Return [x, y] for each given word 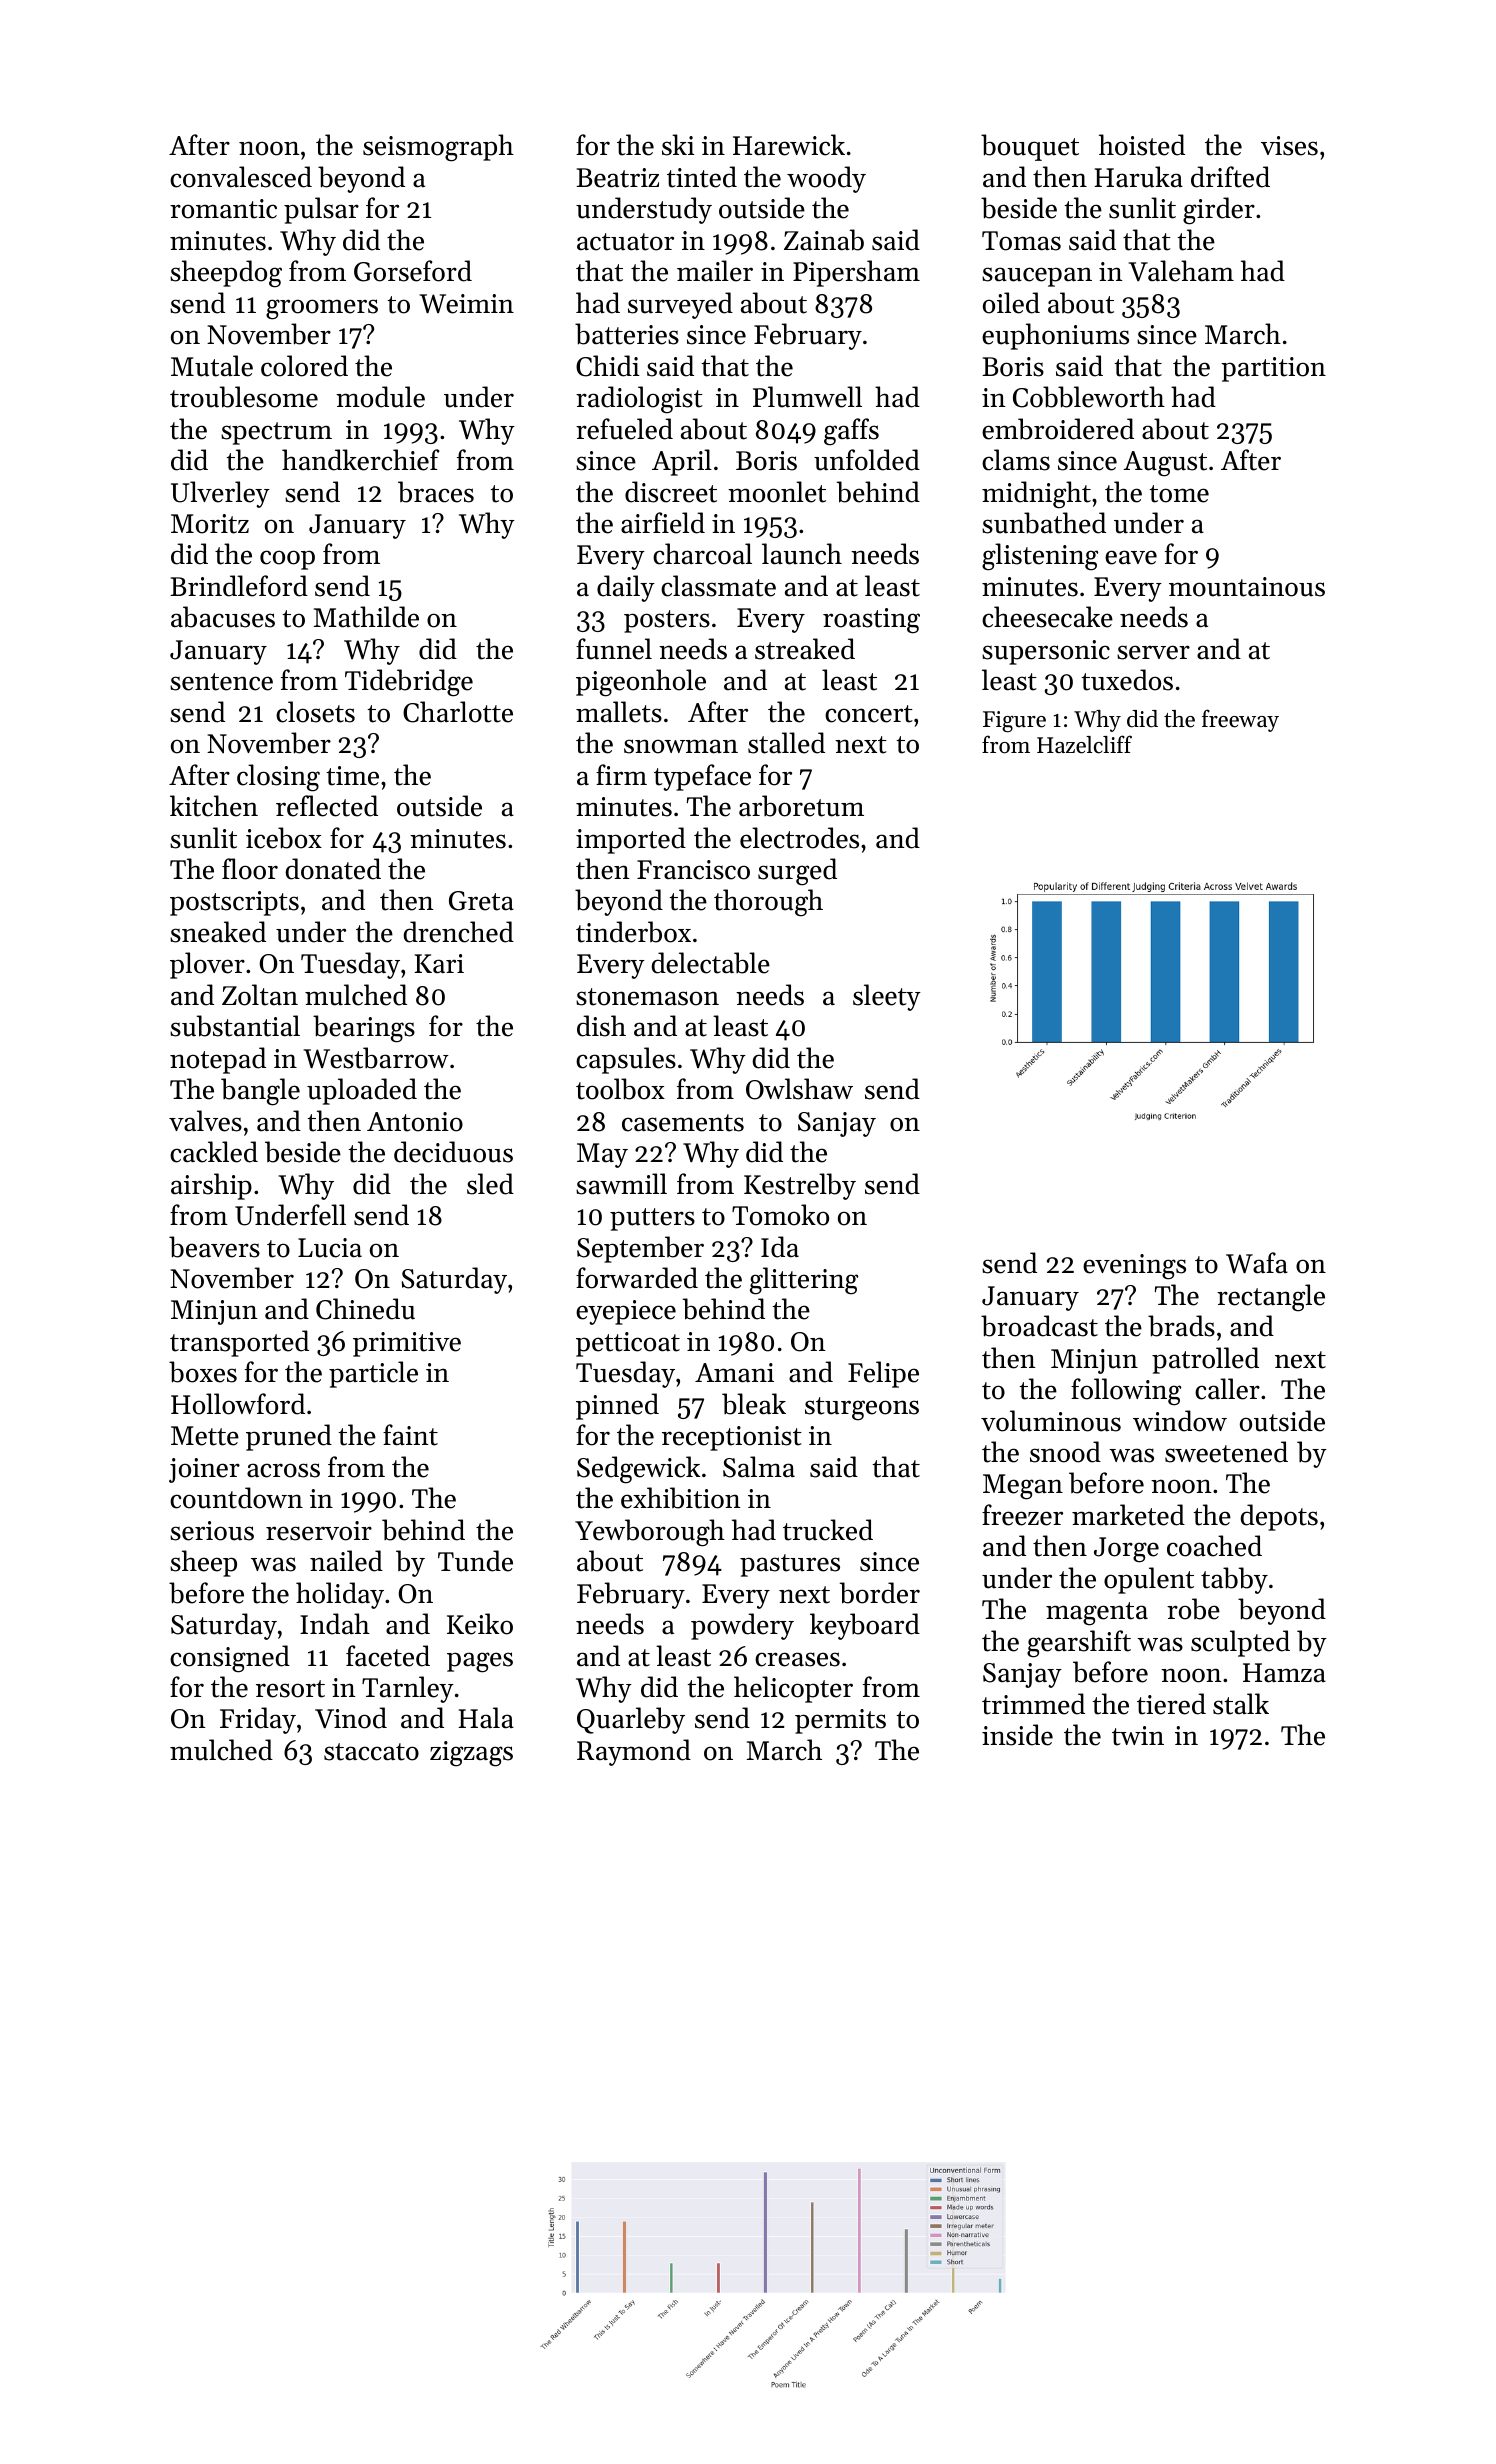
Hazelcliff [1084, 744]
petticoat [628, 1344]
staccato [371, 1752]
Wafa [1257, 1263]
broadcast [1039, 1326]
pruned [289, 1437]
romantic [223, 209]
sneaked [218, 932]
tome [1179, 494]
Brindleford [239, 586]
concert [869, 714]
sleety [887, 997]
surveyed [680, 305]
